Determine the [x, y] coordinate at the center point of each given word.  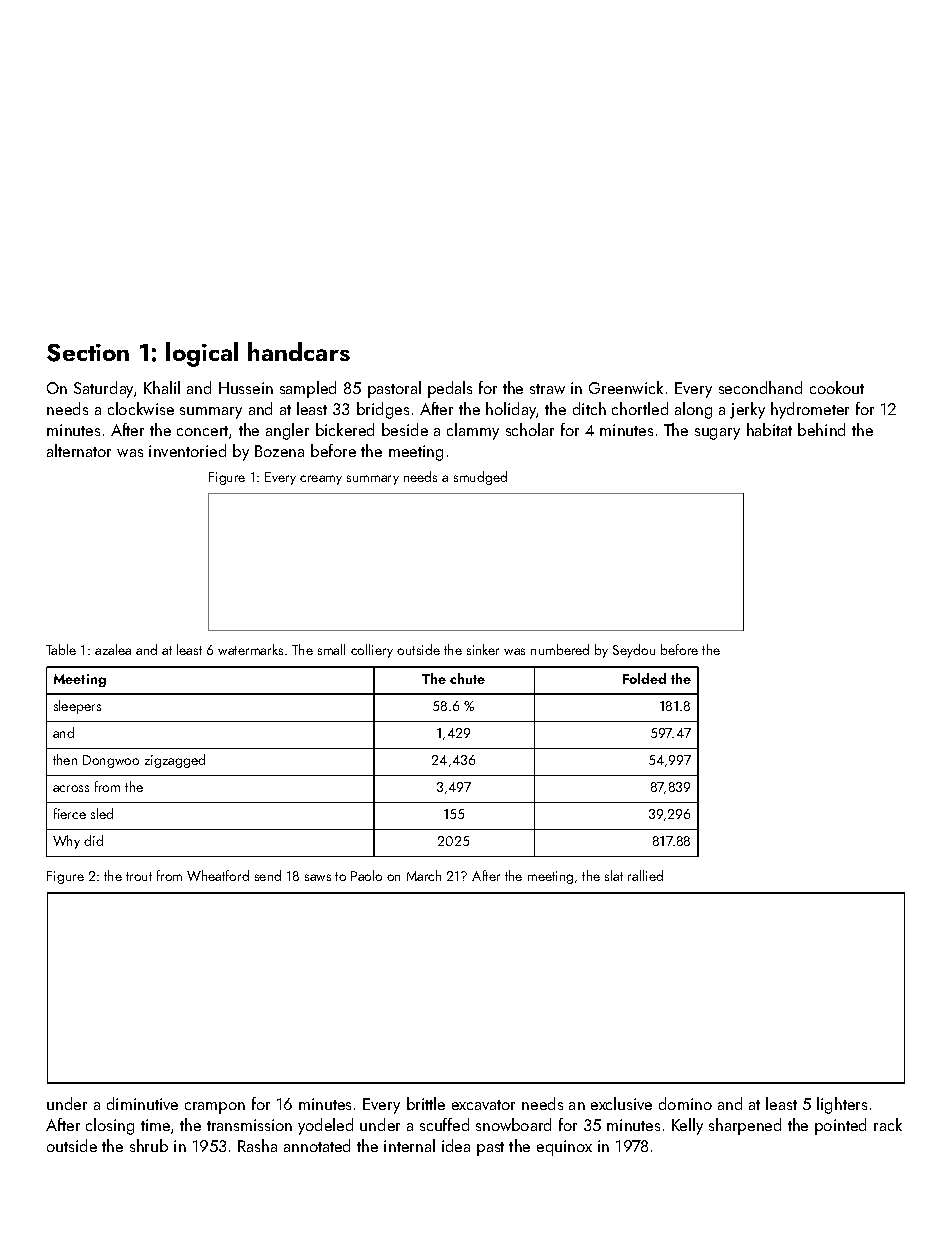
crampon [215, 1108]
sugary [717, 434]
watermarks [250, 649]
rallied [645, 875]
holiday [511, 410]
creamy [321, 480]
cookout [837, 387]
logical [202, 354]
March [424, 875]
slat [614, 875]
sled [102, 813]
